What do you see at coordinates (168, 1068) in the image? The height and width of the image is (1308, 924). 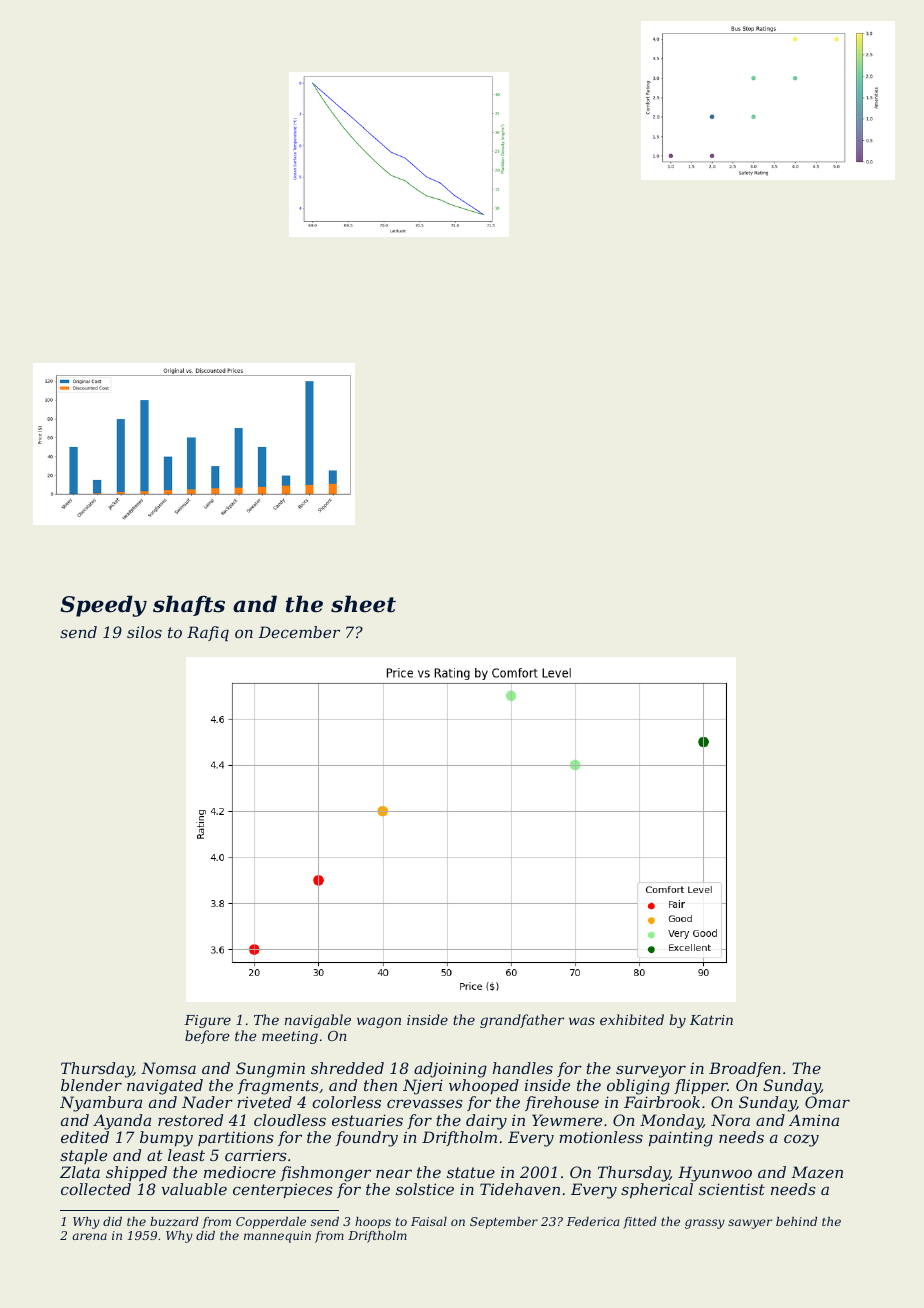 I see `Nomsa` at bounding box center [168, 1068].
